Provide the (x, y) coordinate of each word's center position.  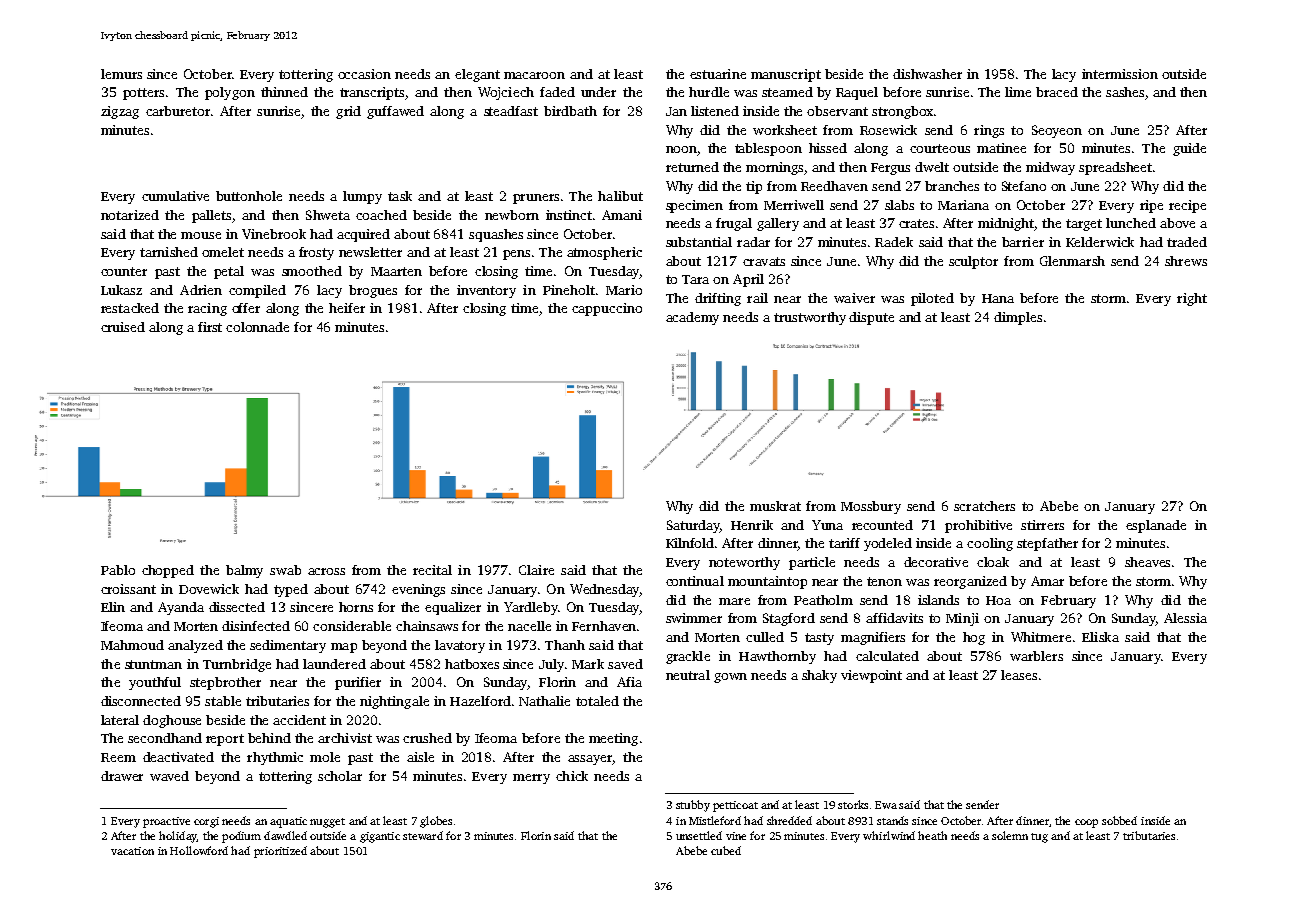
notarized (130, 215)
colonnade (257, 327)
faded (557, 92)
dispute (871, 318)
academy (692, 318)
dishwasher (927, 74)
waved (169, 776)
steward (423, 835)
